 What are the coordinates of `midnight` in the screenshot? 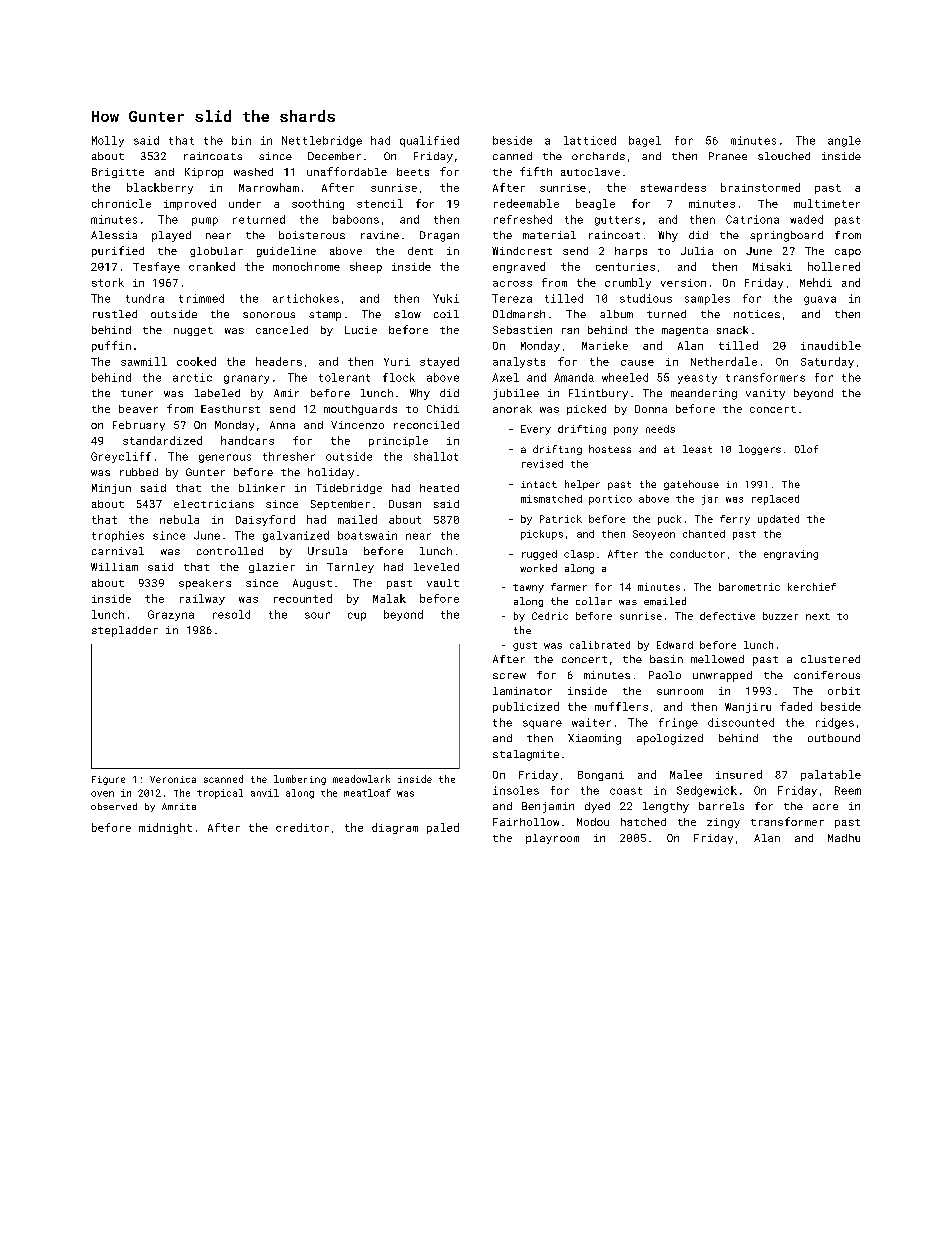 It's located at (165, 828).
